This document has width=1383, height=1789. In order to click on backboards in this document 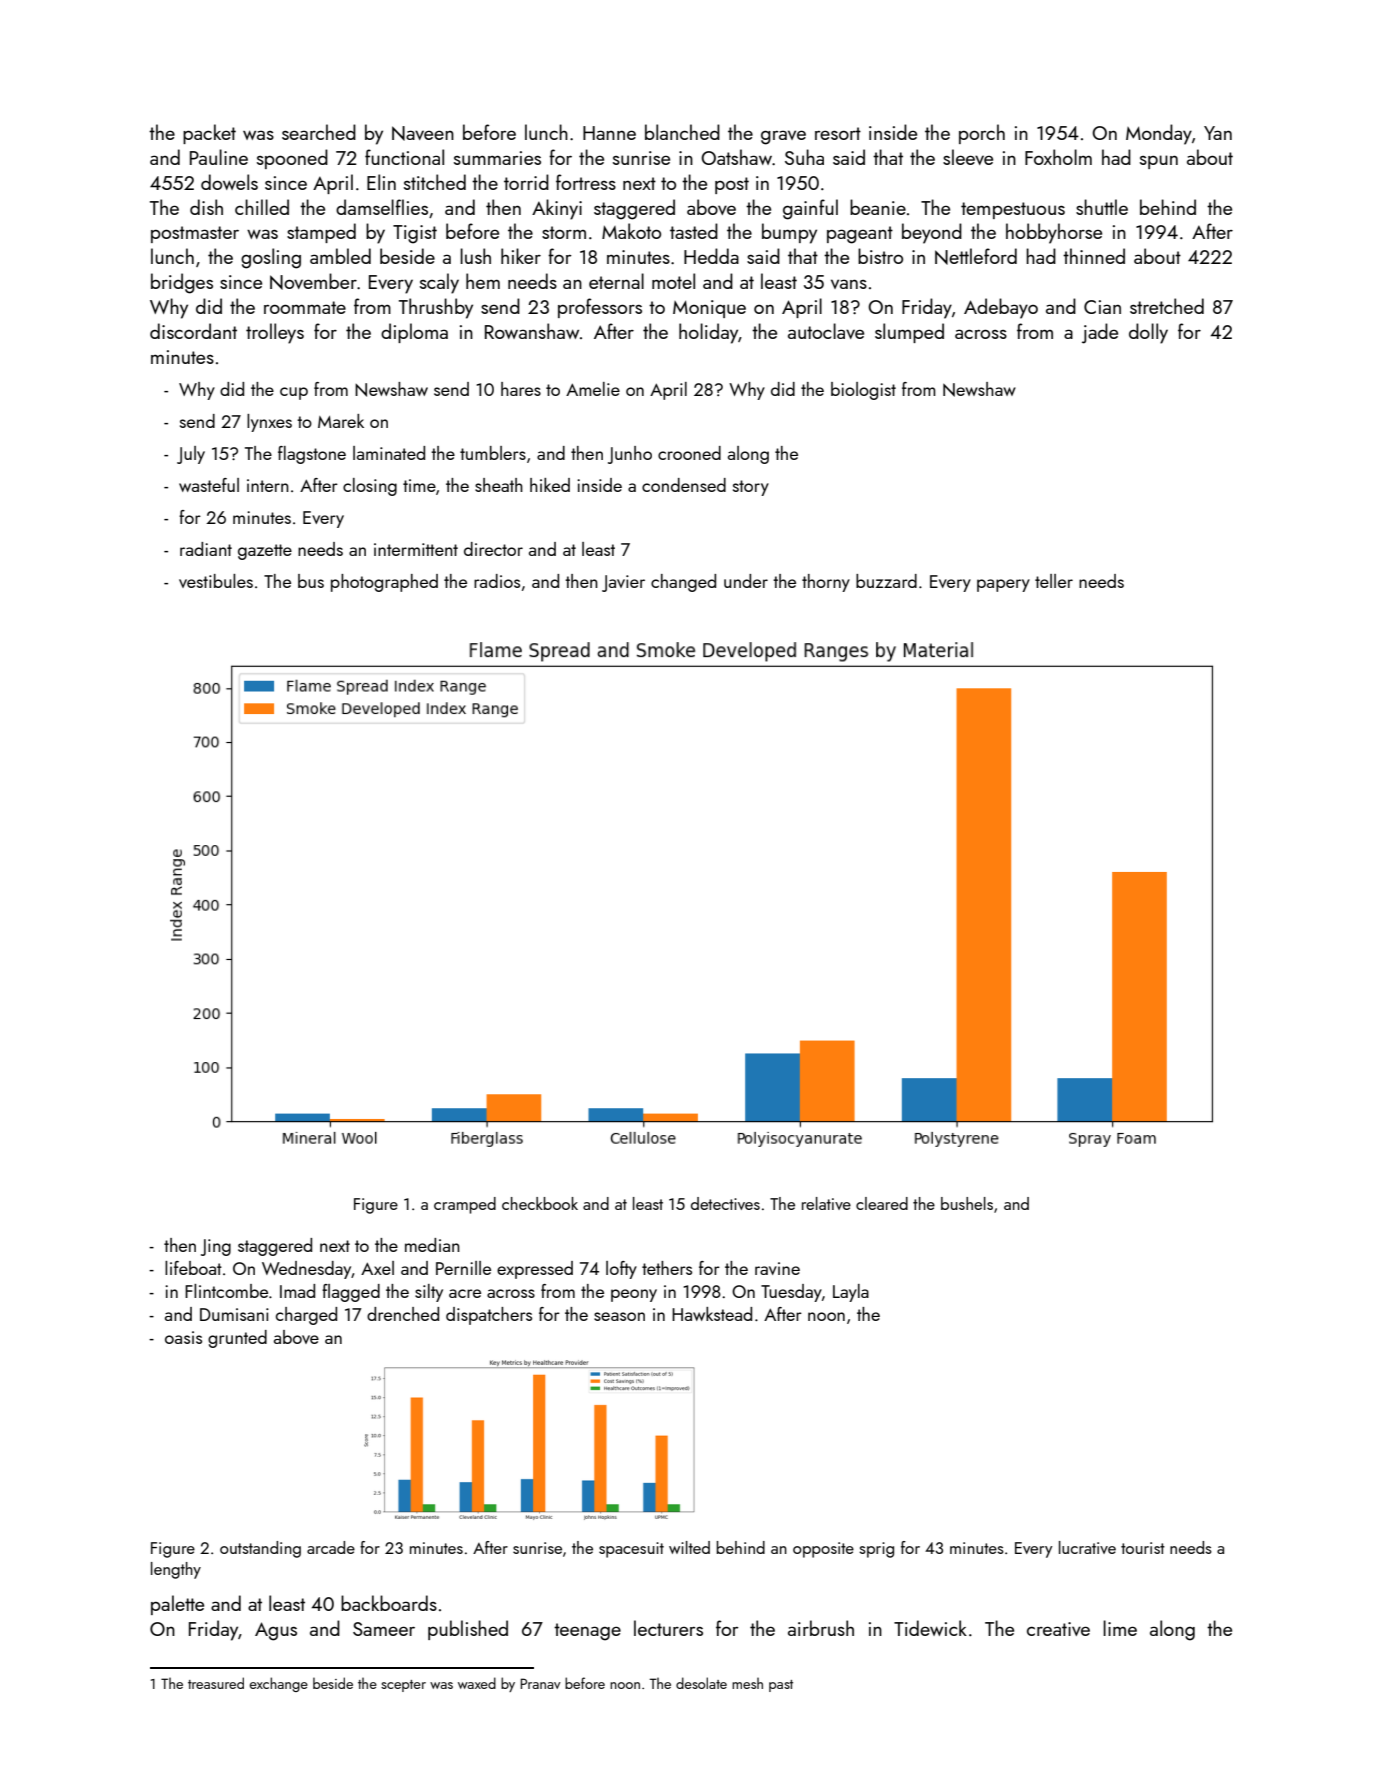, I will do `click(389, 1603)`.
